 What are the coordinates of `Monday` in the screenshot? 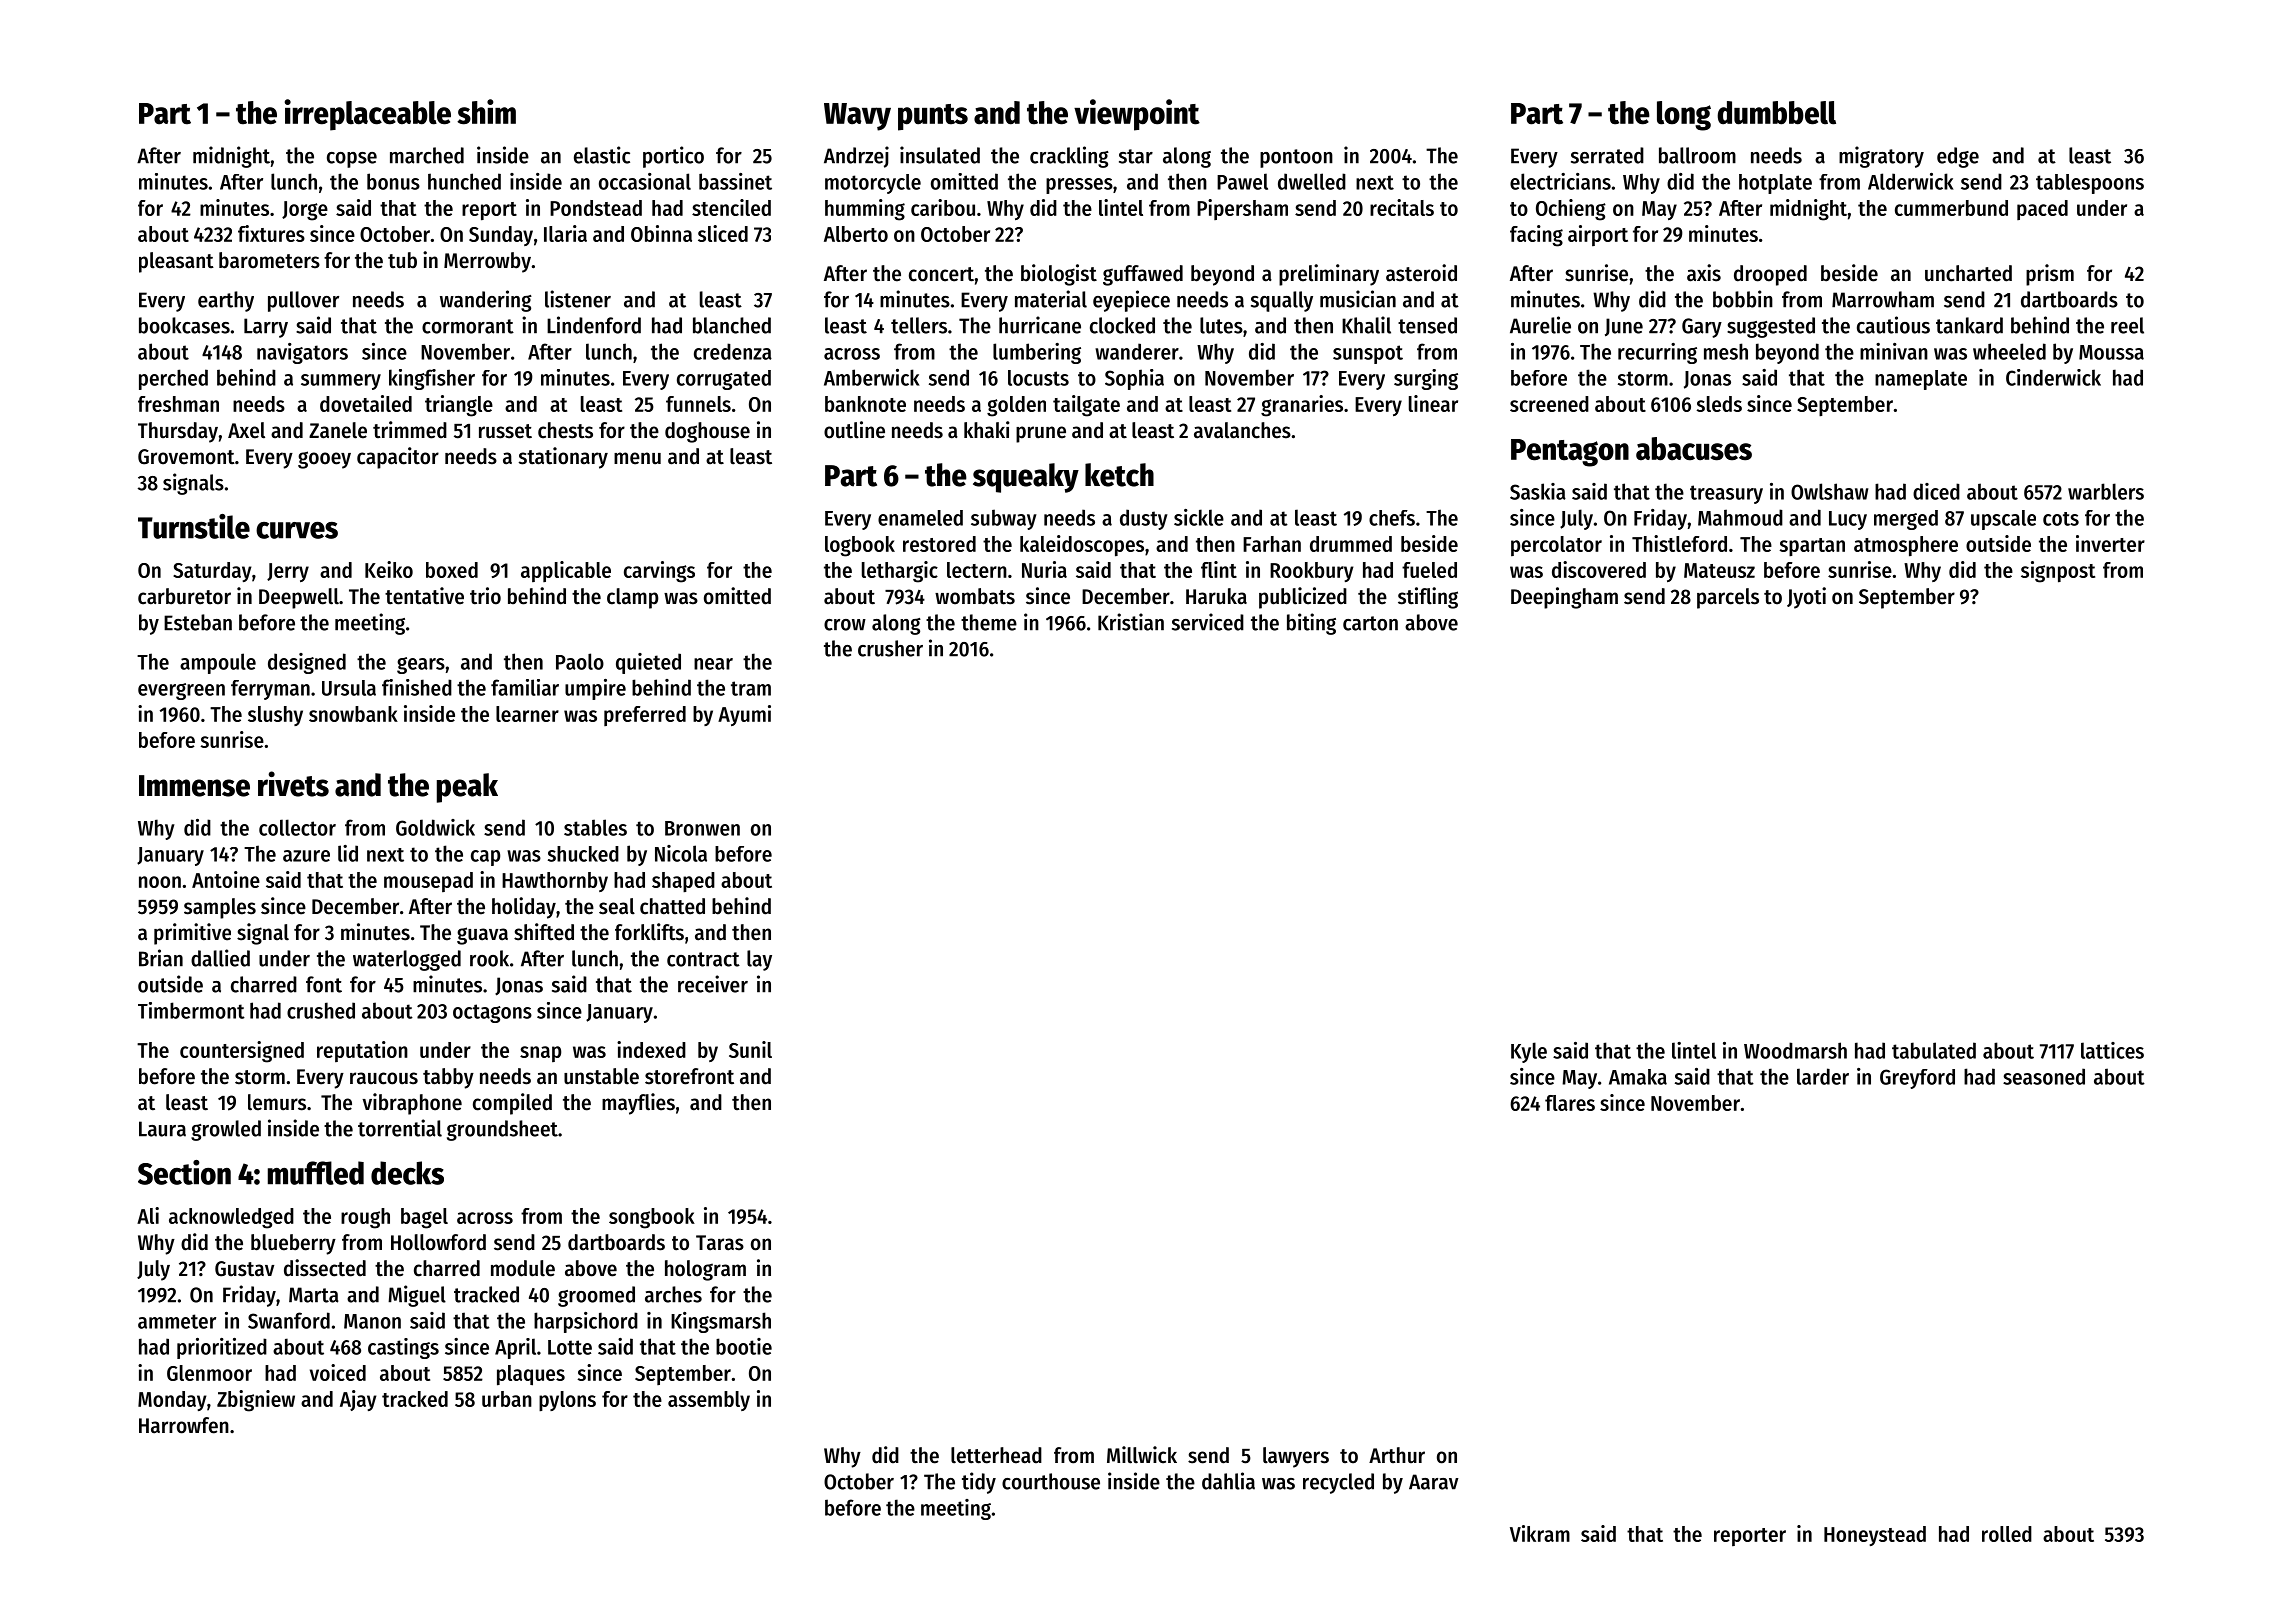 It's located at (172, 1401).
